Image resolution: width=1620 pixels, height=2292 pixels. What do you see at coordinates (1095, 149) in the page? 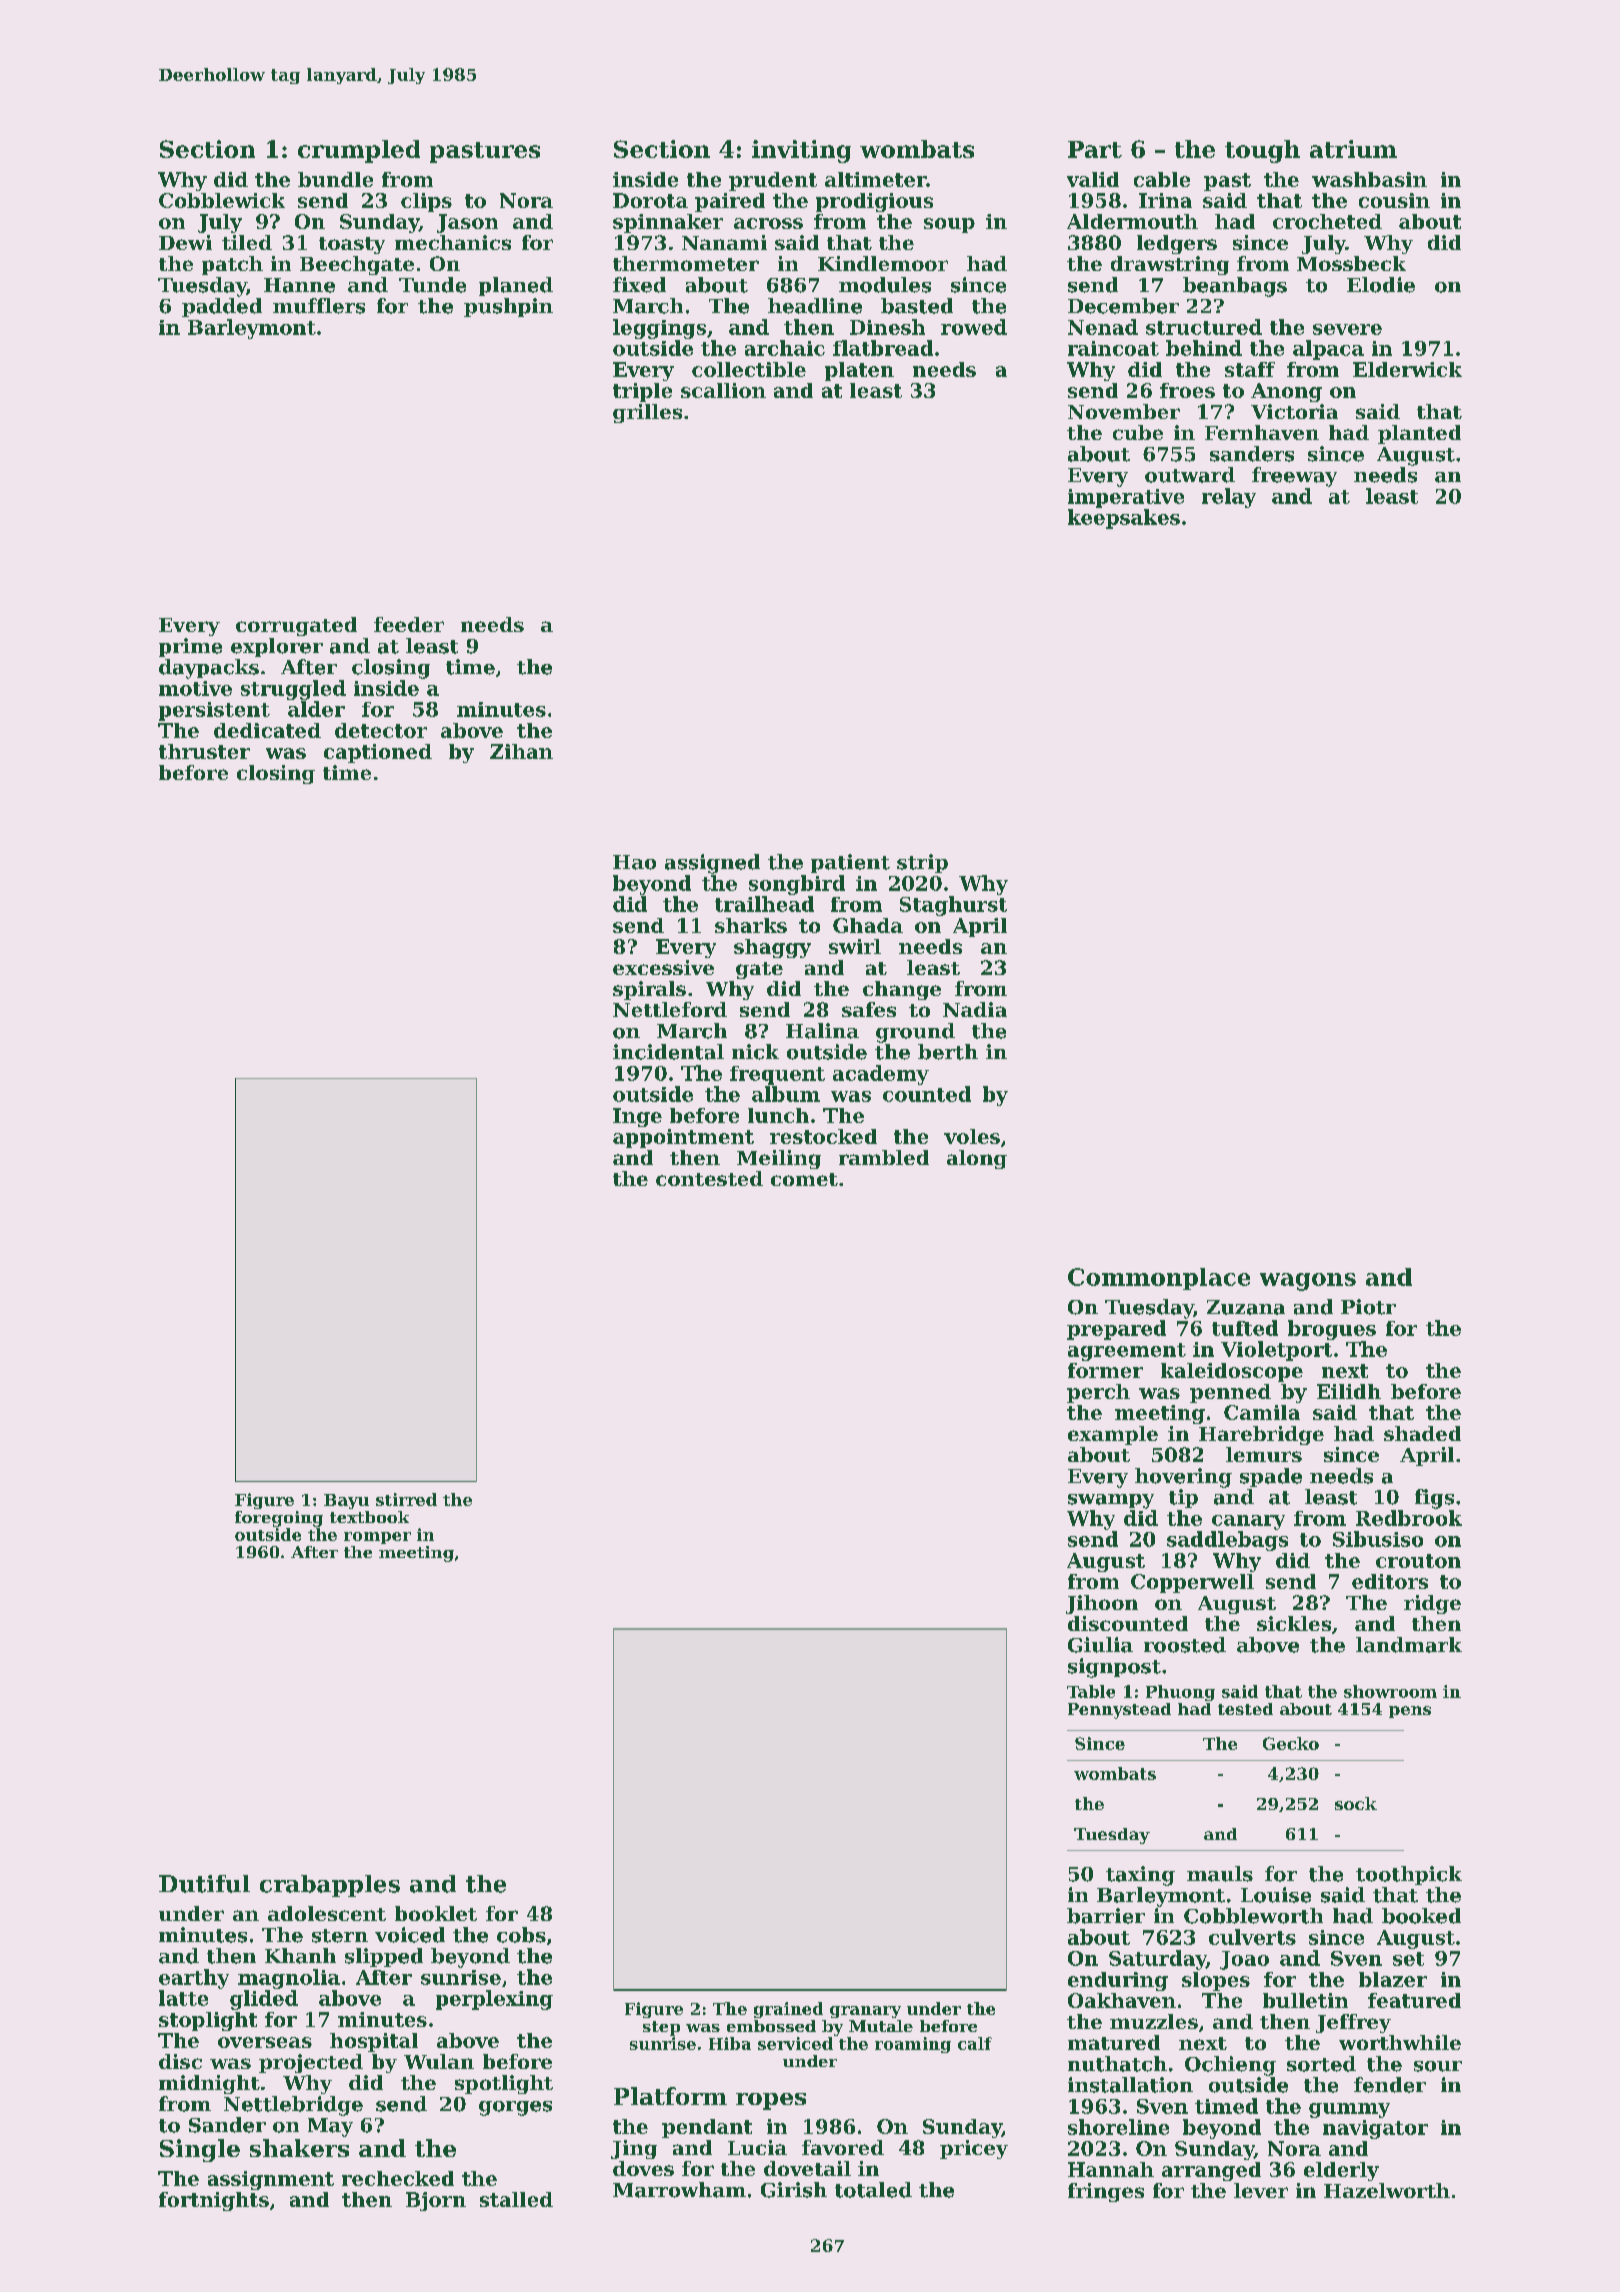
I see `Part` at bounding box center [1095, 149].
